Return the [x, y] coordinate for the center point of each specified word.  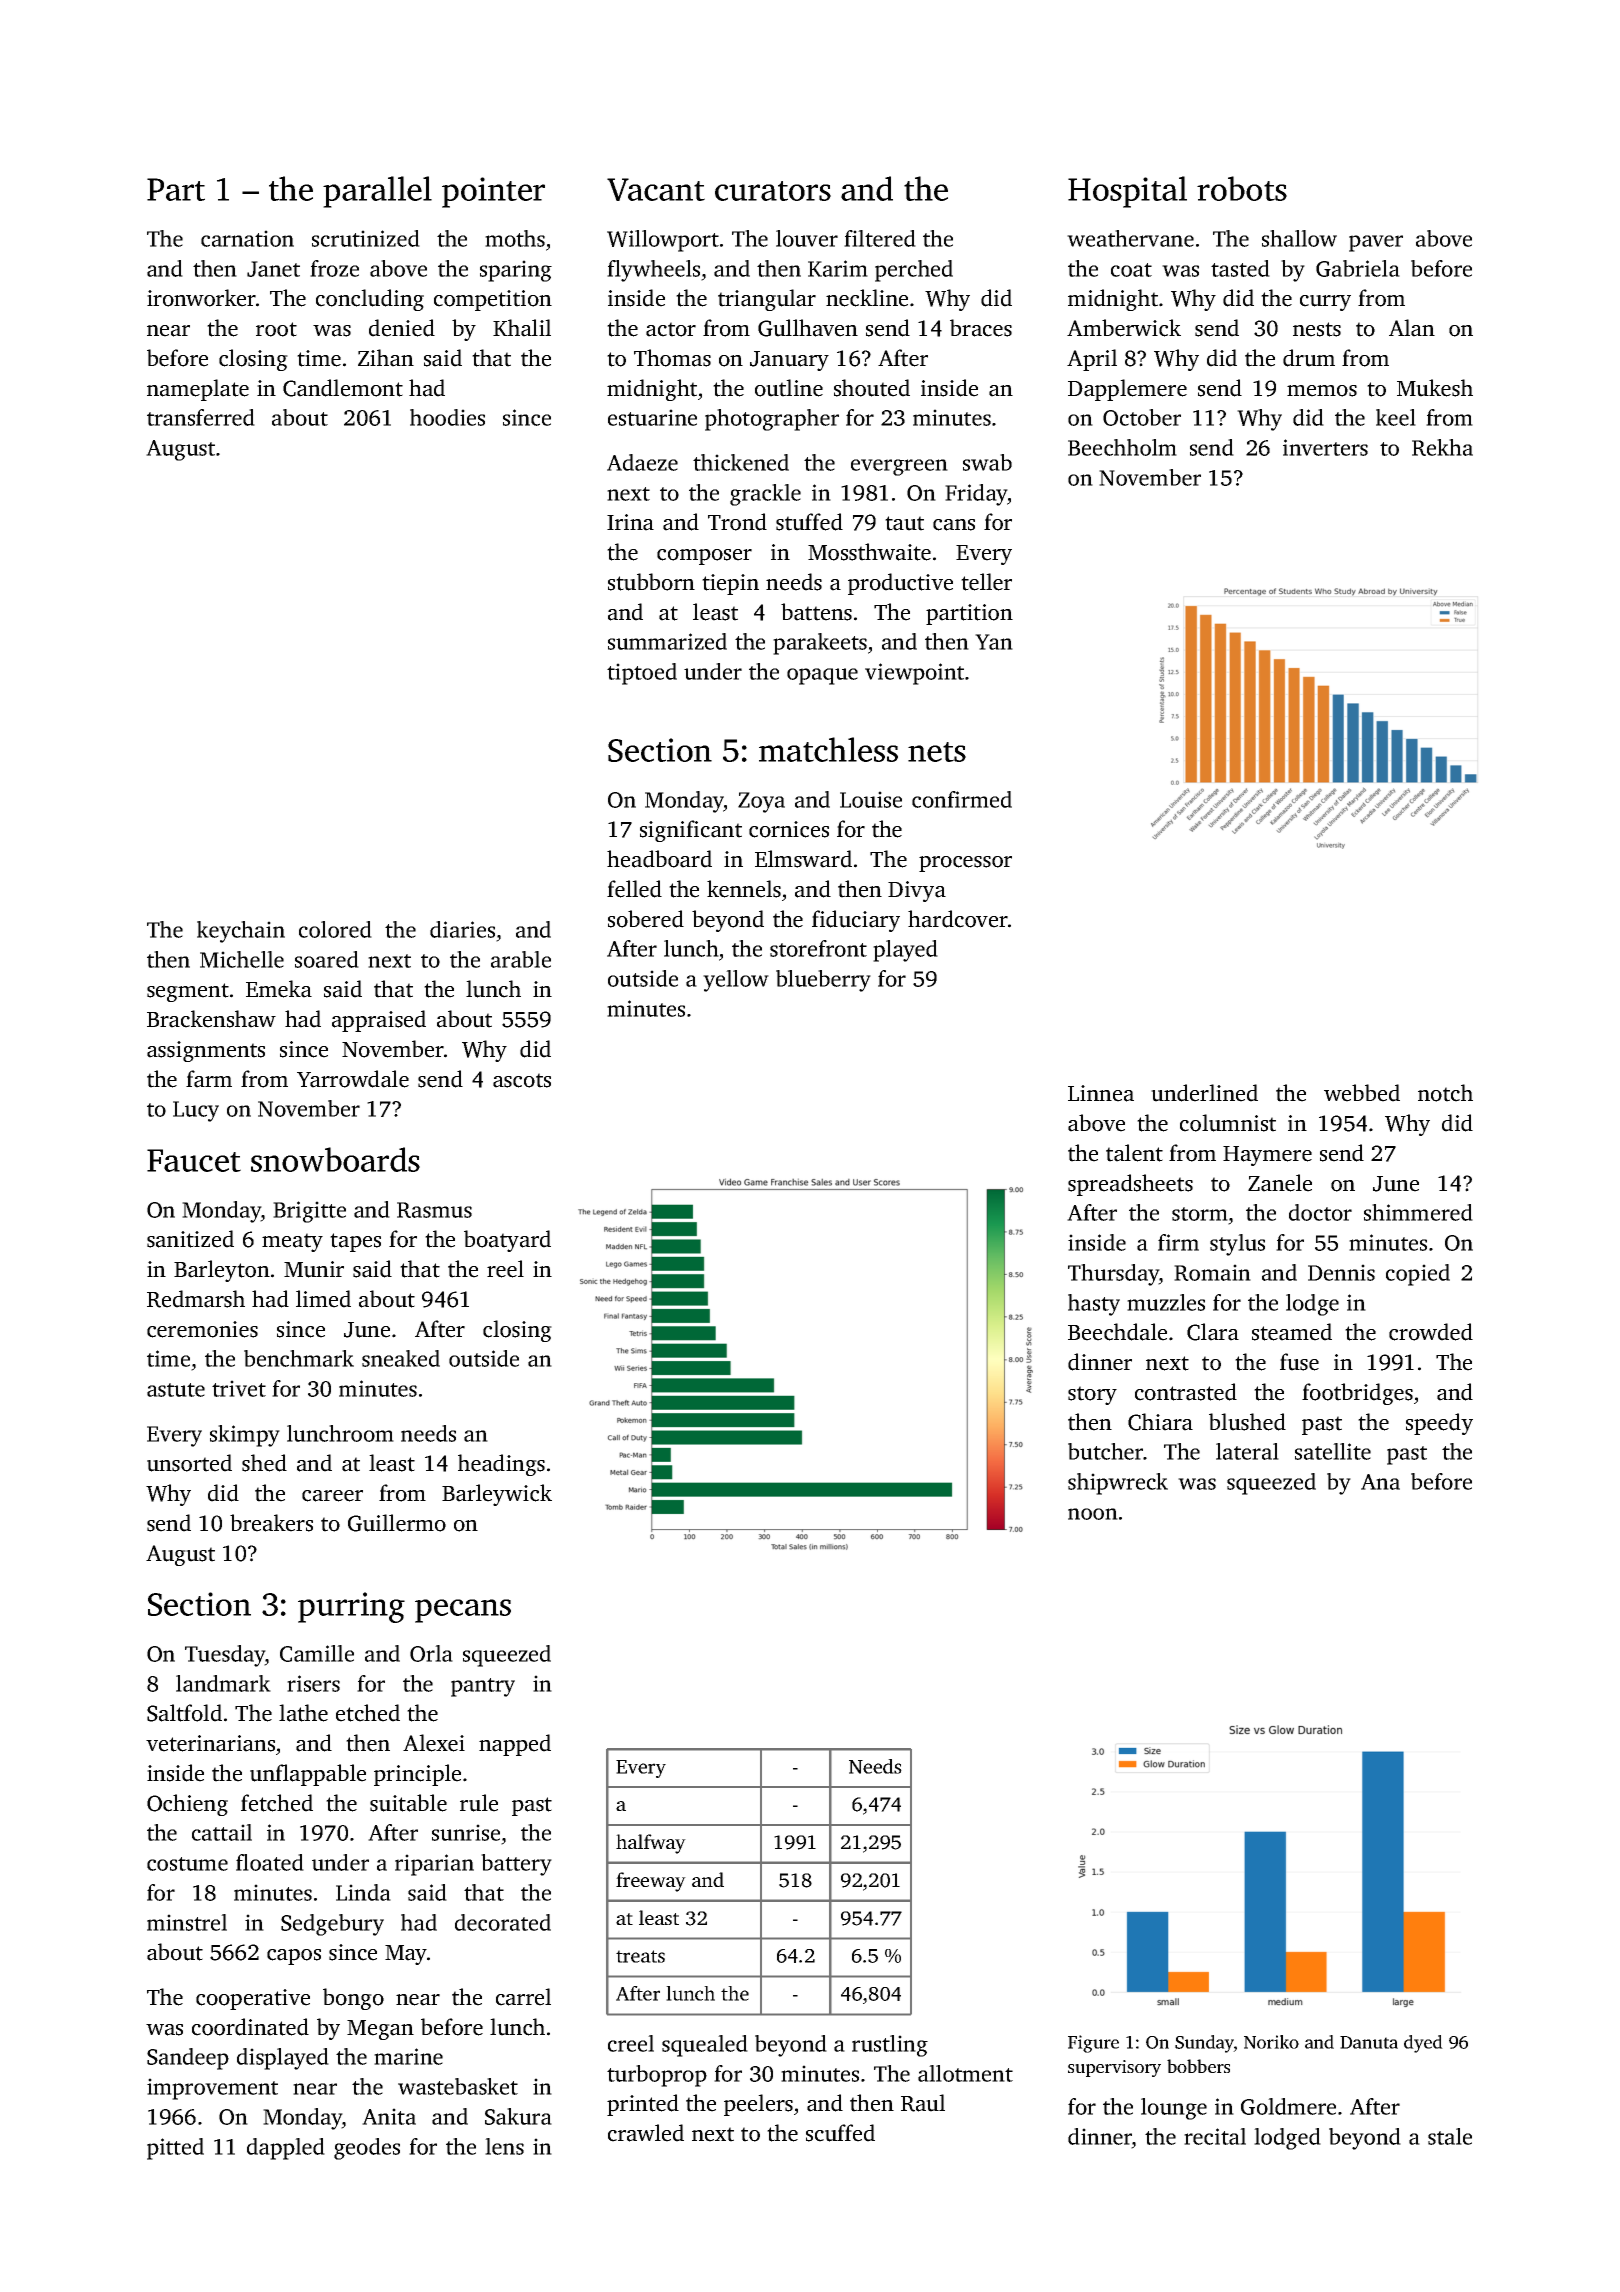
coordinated [250, 2027]
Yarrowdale [353, 1079]
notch [1445, 1093]
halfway [651, 1844]
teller [986, 582]
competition [493, 300]
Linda [363, 1892]
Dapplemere [1127, 390]
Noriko [1271, 2042]
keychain [241, 932]
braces [981, 328]
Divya [917, 891]
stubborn [651, 582]
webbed [1362, 1093]
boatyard [507, 1241]
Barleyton [222, 1271]
